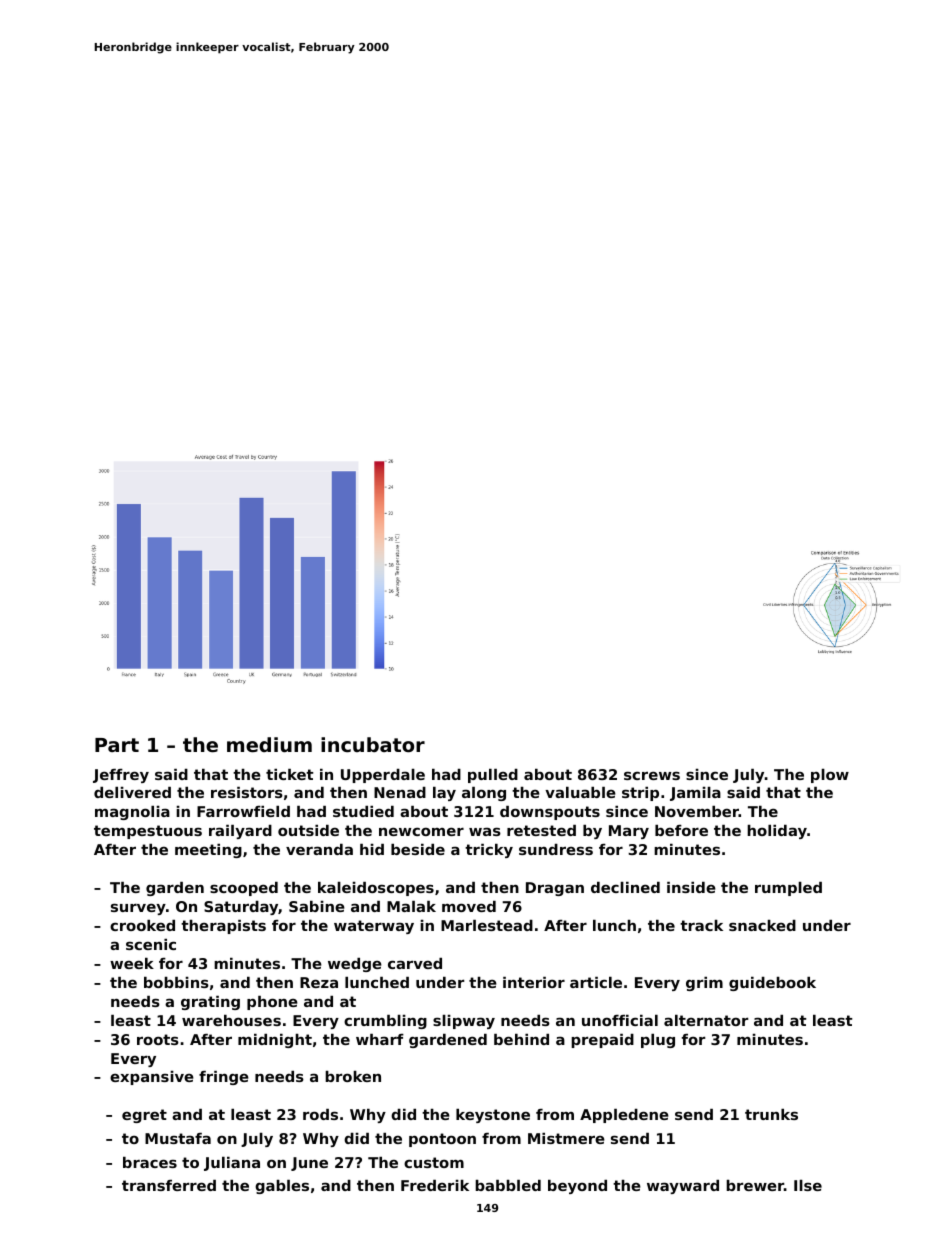 This screenshot has height=1233, width=952. What do you see at coordinates (117, 745) in the screenshot?
I see `Part` at bounding box center [117, 745].
